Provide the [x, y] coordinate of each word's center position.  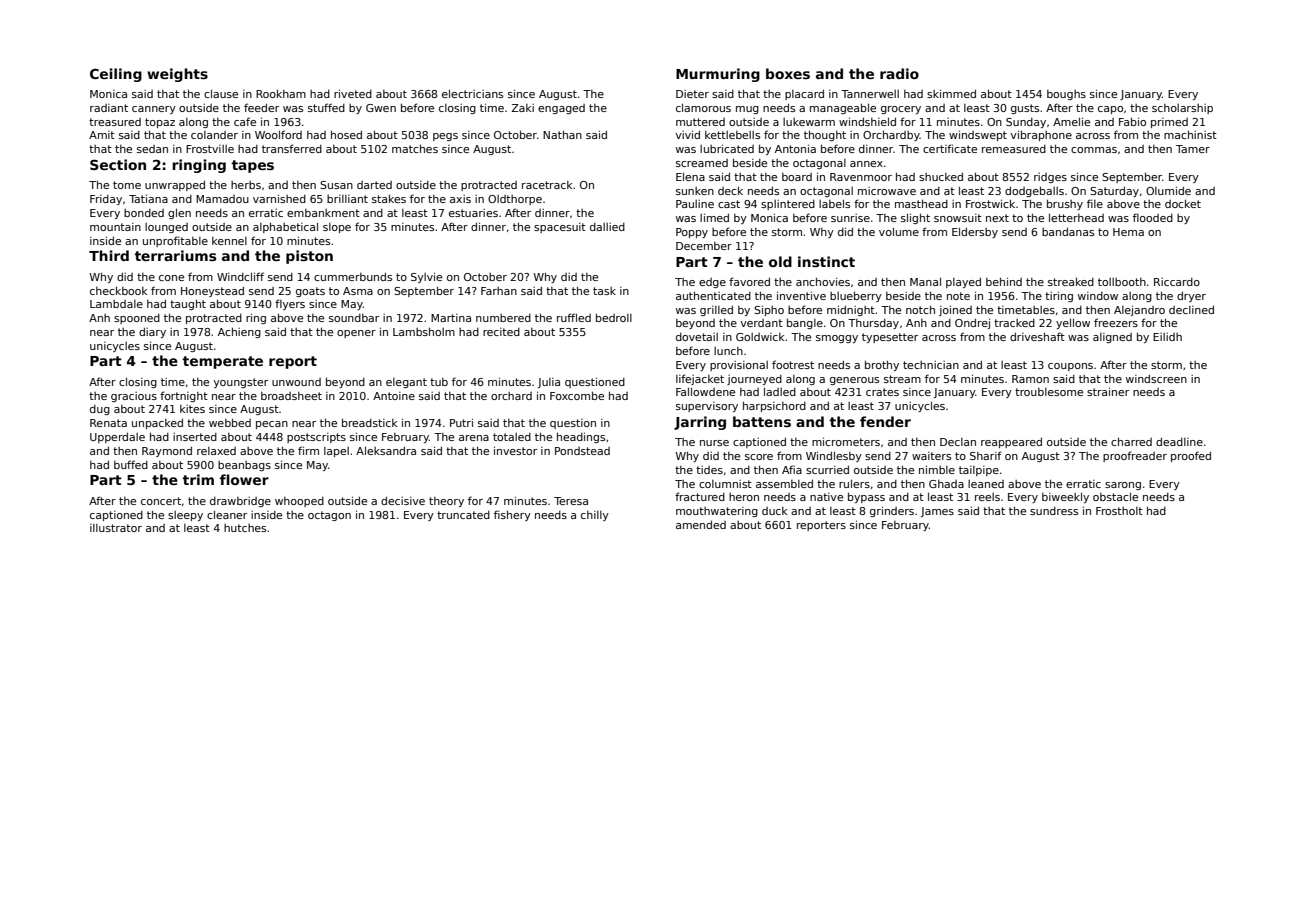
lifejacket [700, 379]
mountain [115, 227]
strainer [1108, 391]
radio [899, 73]
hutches [245, 528]
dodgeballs [1034, 191]
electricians [472, 93]
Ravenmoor [861, 177]
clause [221, 93]
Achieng [239, 332]
